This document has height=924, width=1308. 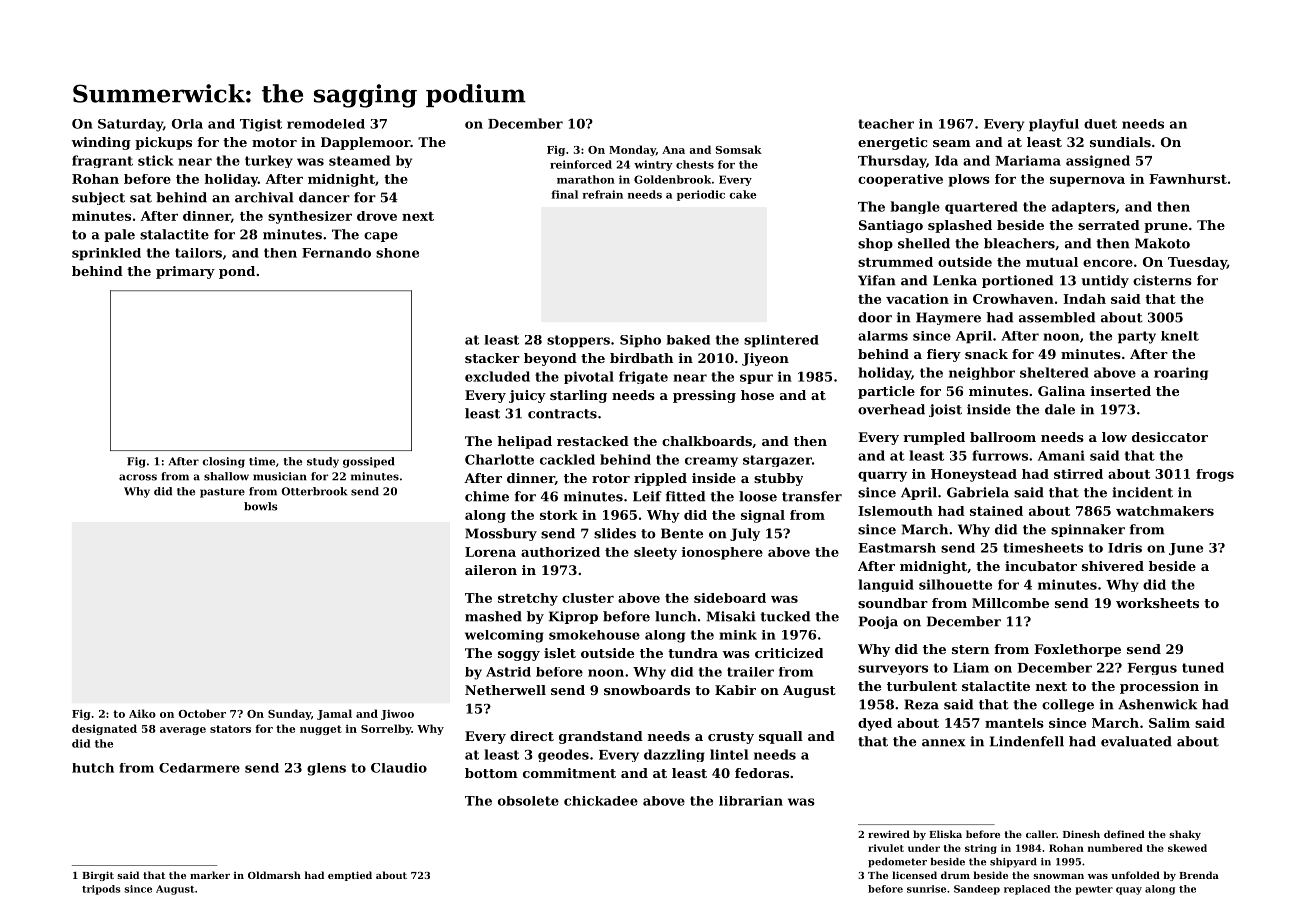 I want to click on quay, so click(x=1129, y=891).
